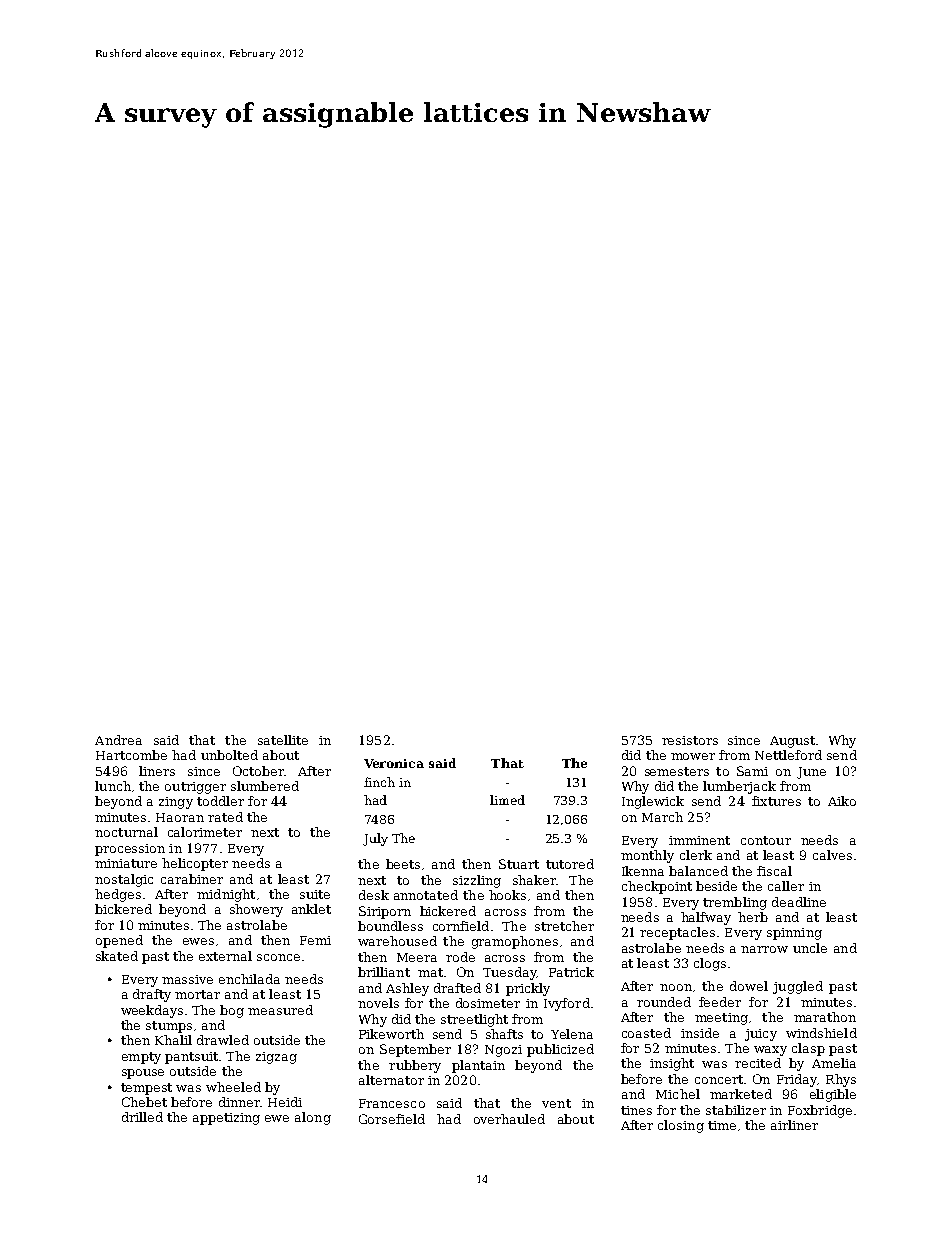  I want to click on semesters, so click(677, 771).
